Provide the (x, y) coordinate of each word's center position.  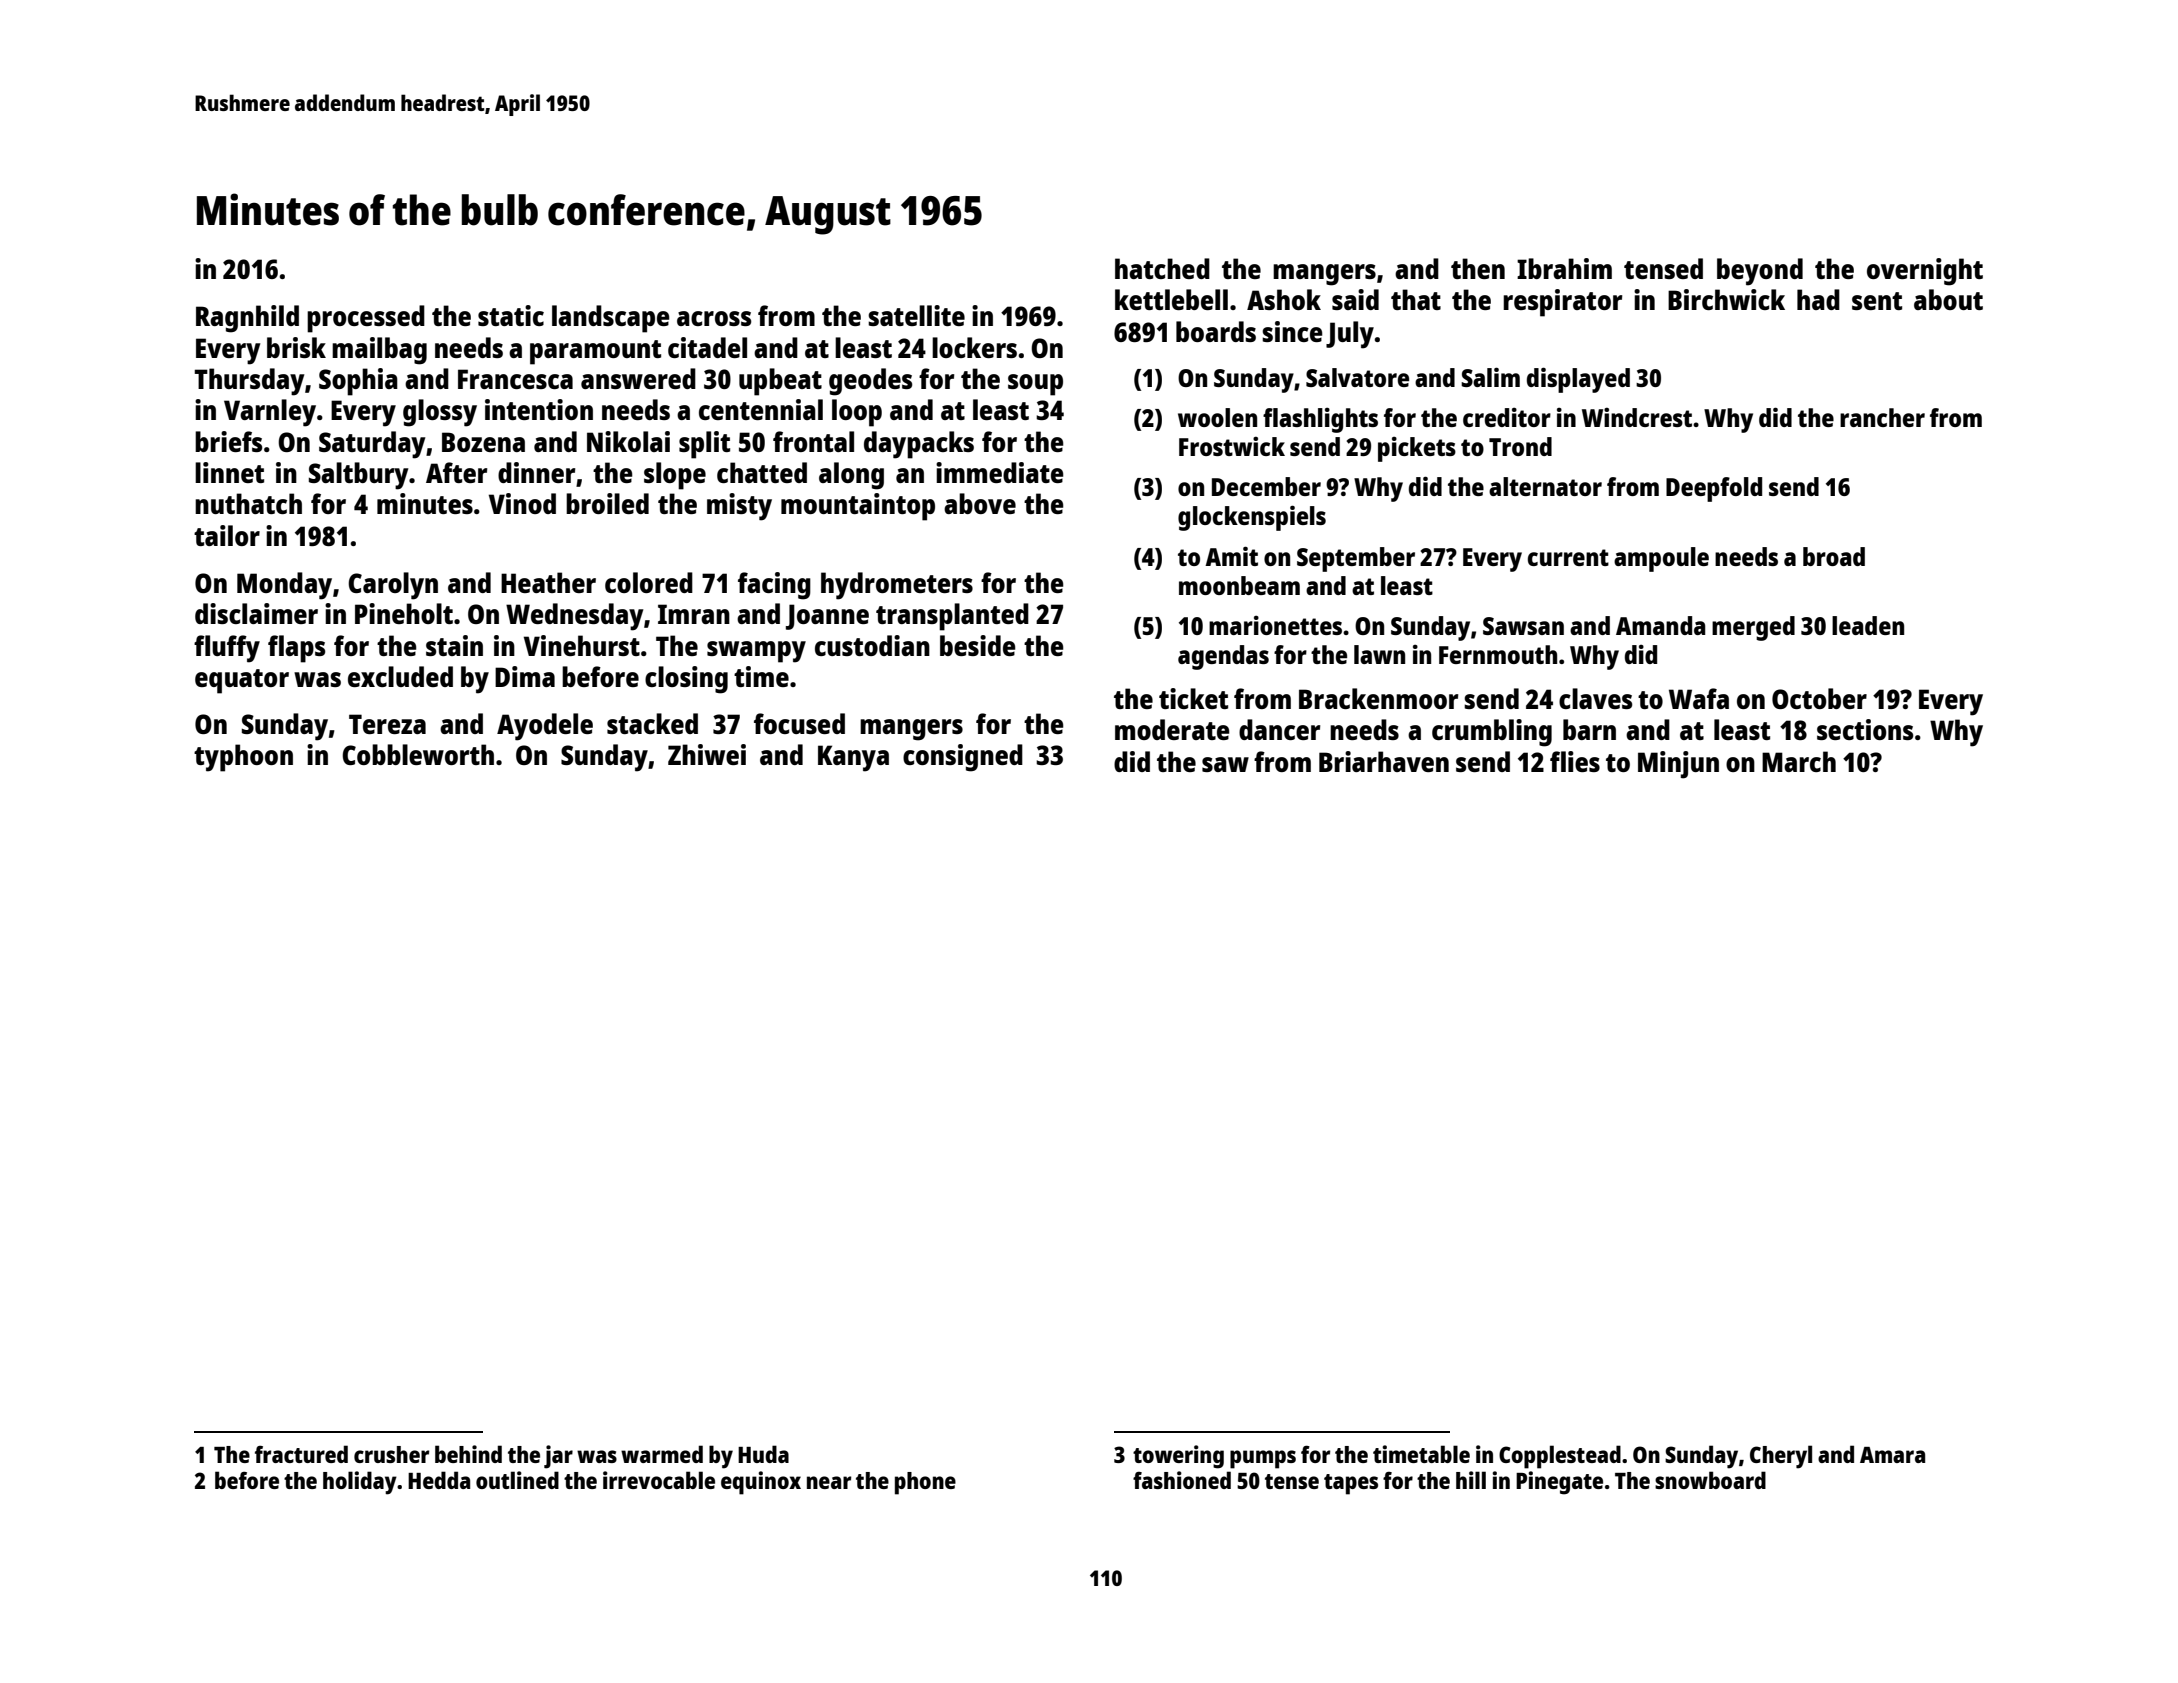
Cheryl (1781, 1457)
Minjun (1678, 765)
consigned (963, 758)
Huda (763, 1454)
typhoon (243, 758)
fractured (301, 1454)
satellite (916, 315)
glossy (440, 413)
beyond (1760, 272)
